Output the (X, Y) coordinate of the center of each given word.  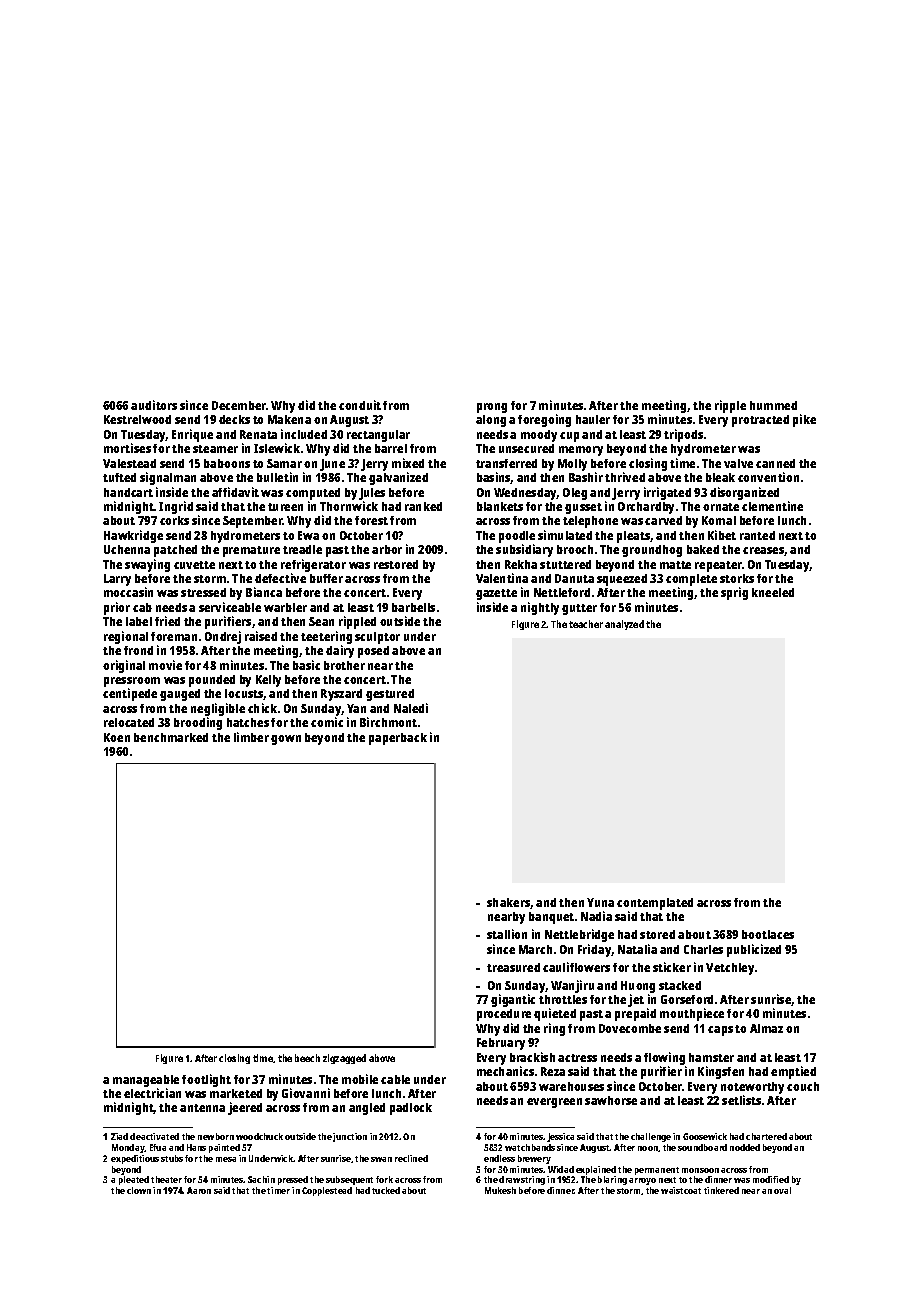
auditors (154, 405)
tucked (386, 1190)
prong (492, 408)
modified (771, 1179)
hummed (773, 405)
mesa (226, 1159)
